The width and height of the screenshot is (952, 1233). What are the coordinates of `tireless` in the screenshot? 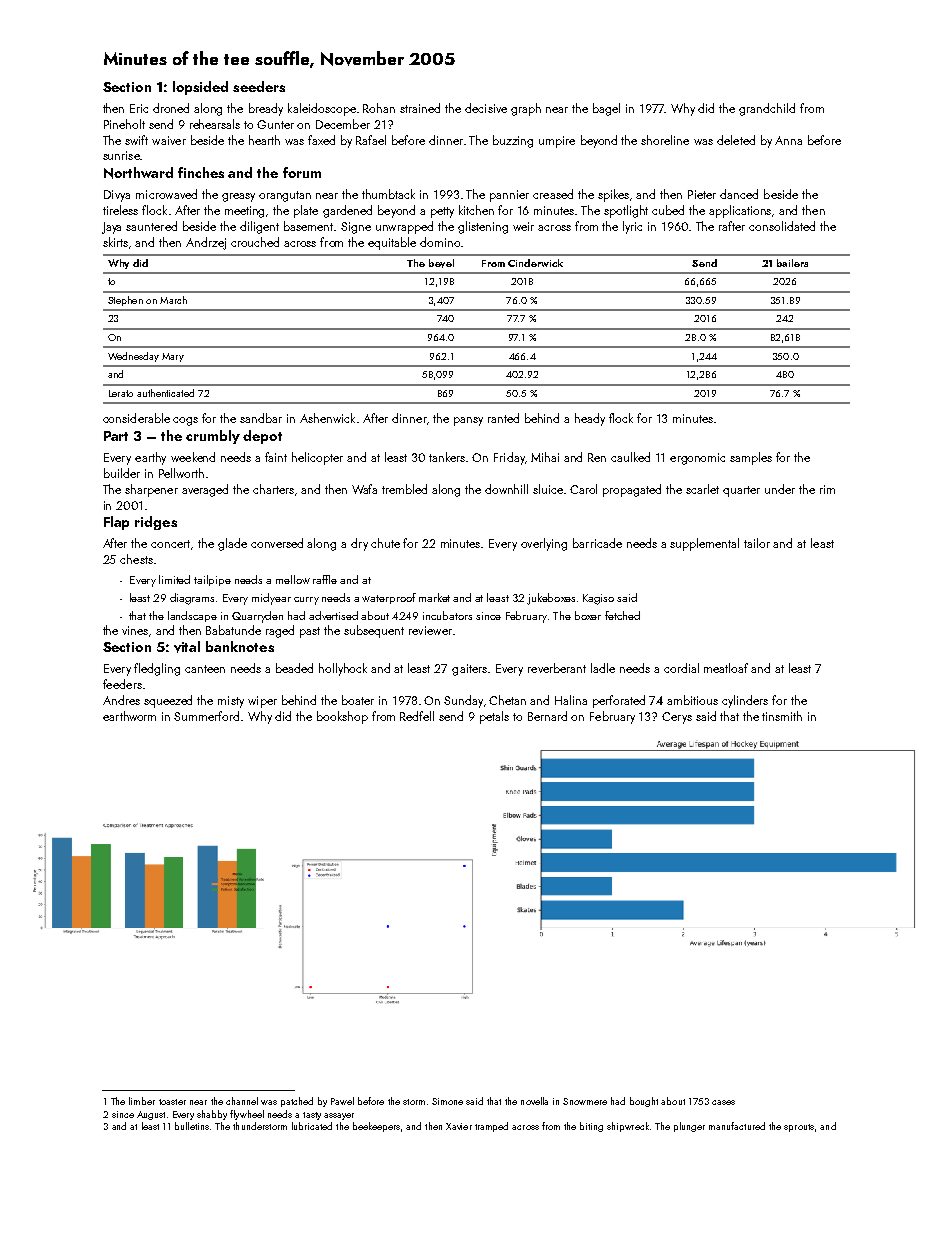 It's located at (120, 210).
